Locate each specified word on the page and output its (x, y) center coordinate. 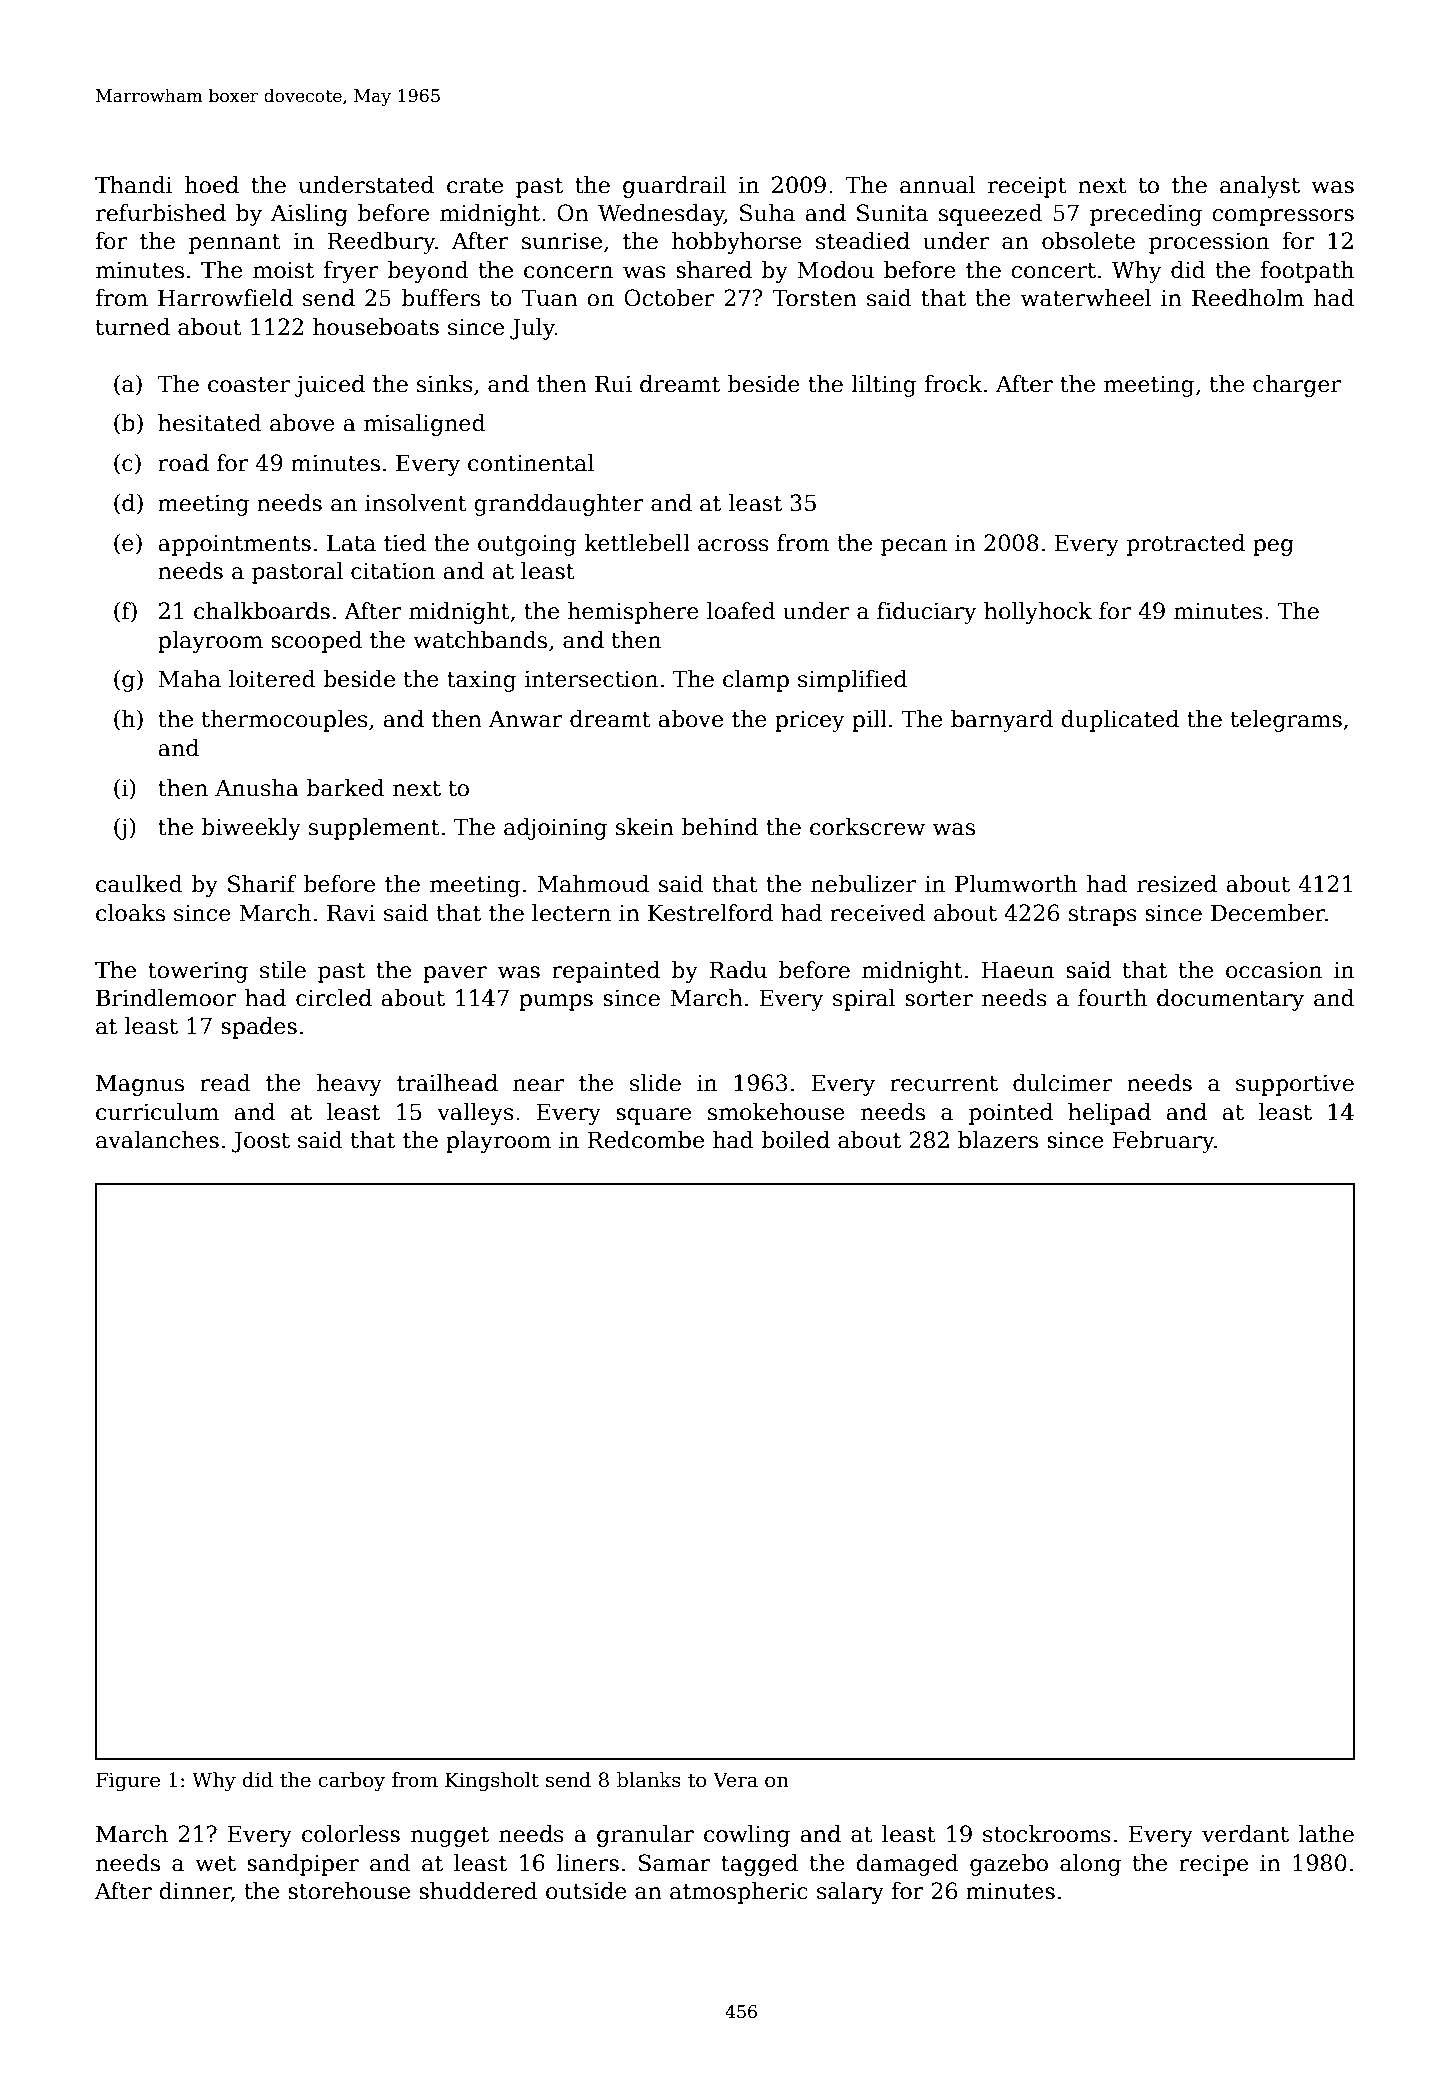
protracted (1186, 545)
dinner (195, 1892)
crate (475, 186)
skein (645, 827)
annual (937, 185)
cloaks (130, 913)
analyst (1260, 187)
